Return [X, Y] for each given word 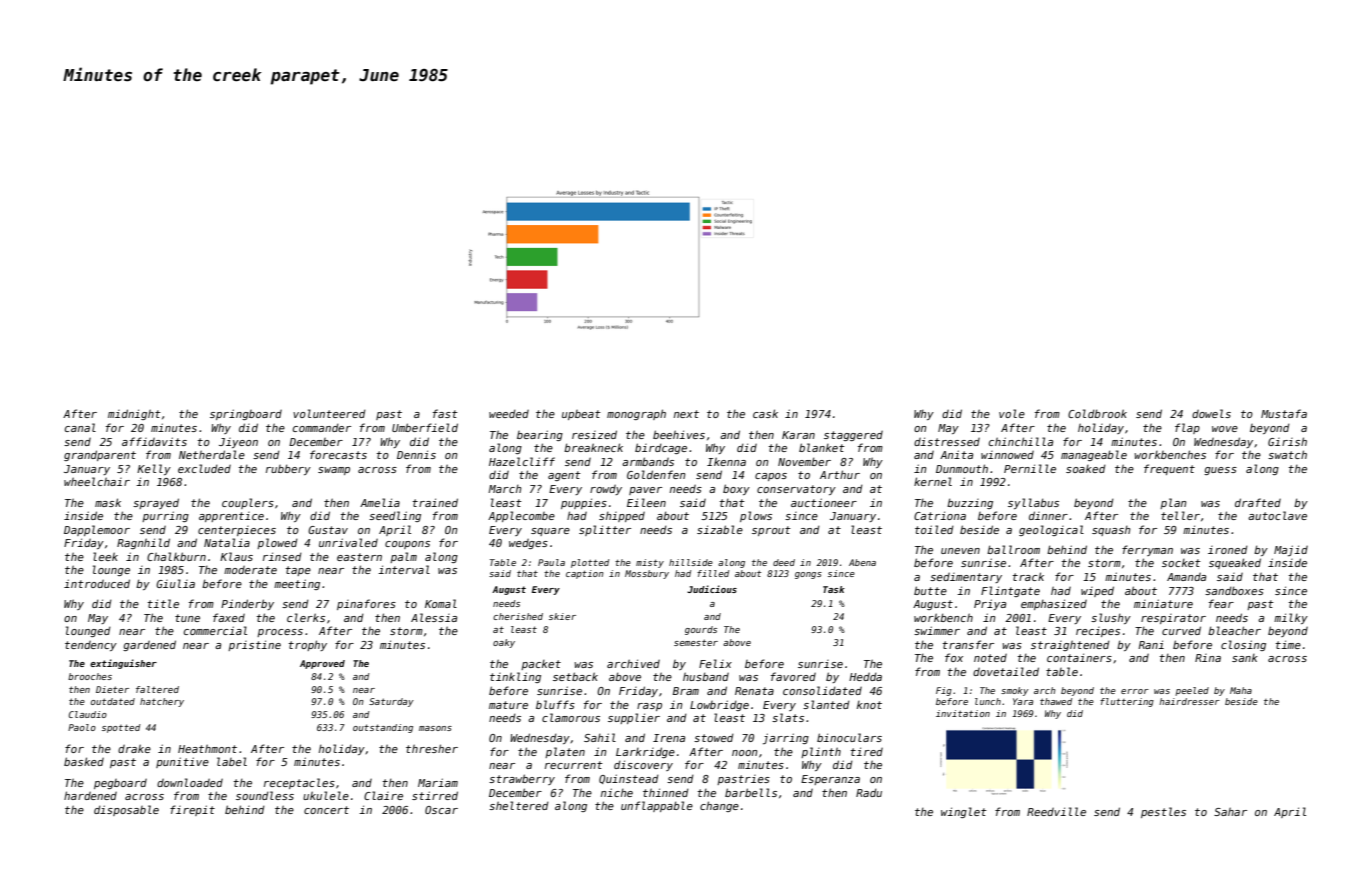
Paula [551, 562]
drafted [1258, 502]
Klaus [236, 556]
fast [445, 413]
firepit [192, 810]
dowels [1211, 413]
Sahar [1230, 811]
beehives [679, 434]
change [719, 806]
